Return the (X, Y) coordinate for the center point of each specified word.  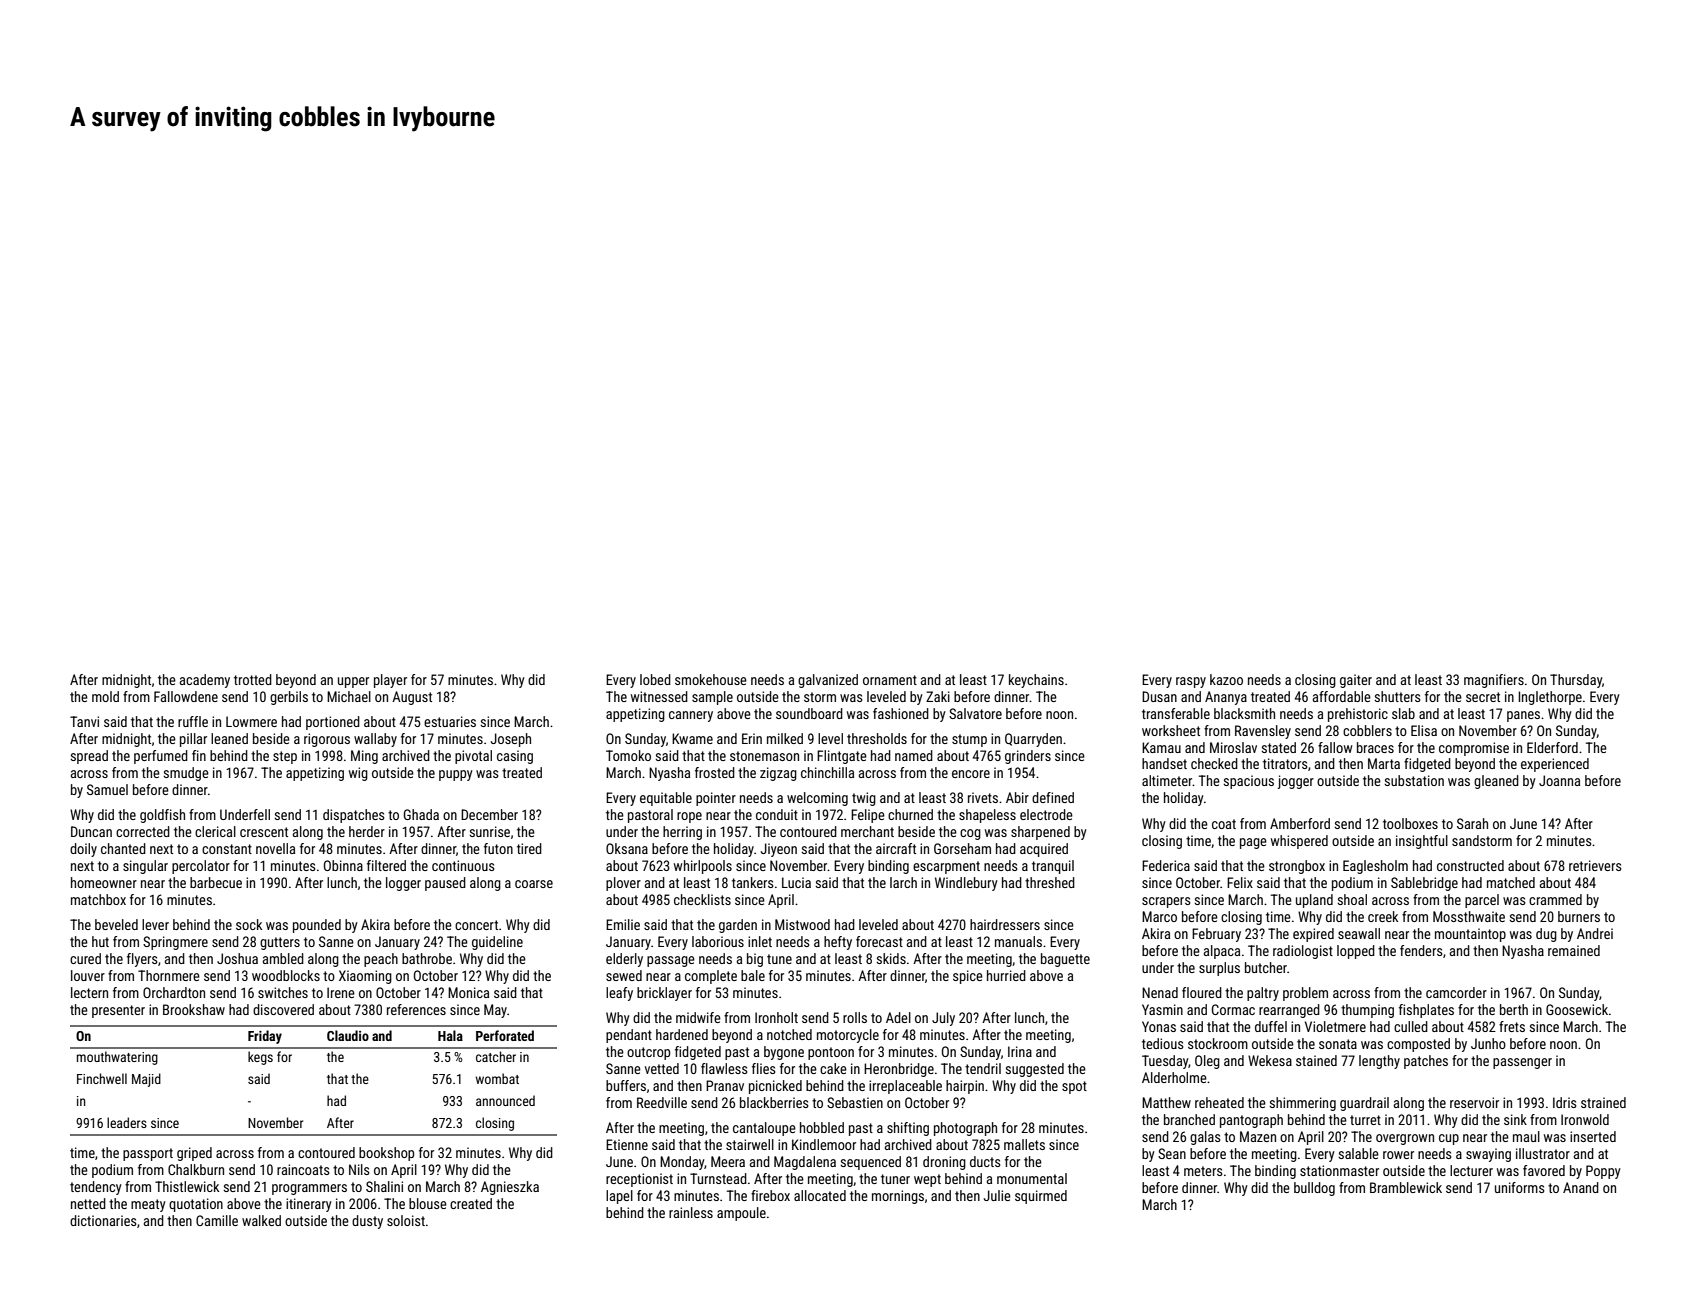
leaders (127, 1122)
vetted (662, 1068)
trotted (253, 679)
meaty (148, 1205)
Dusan (1159, 696)
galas (1205, 1138)
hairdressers (1005, 924)
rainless (691, 1212)
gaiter (1356, 681)
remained (1574, 950)
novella (275, 848)
